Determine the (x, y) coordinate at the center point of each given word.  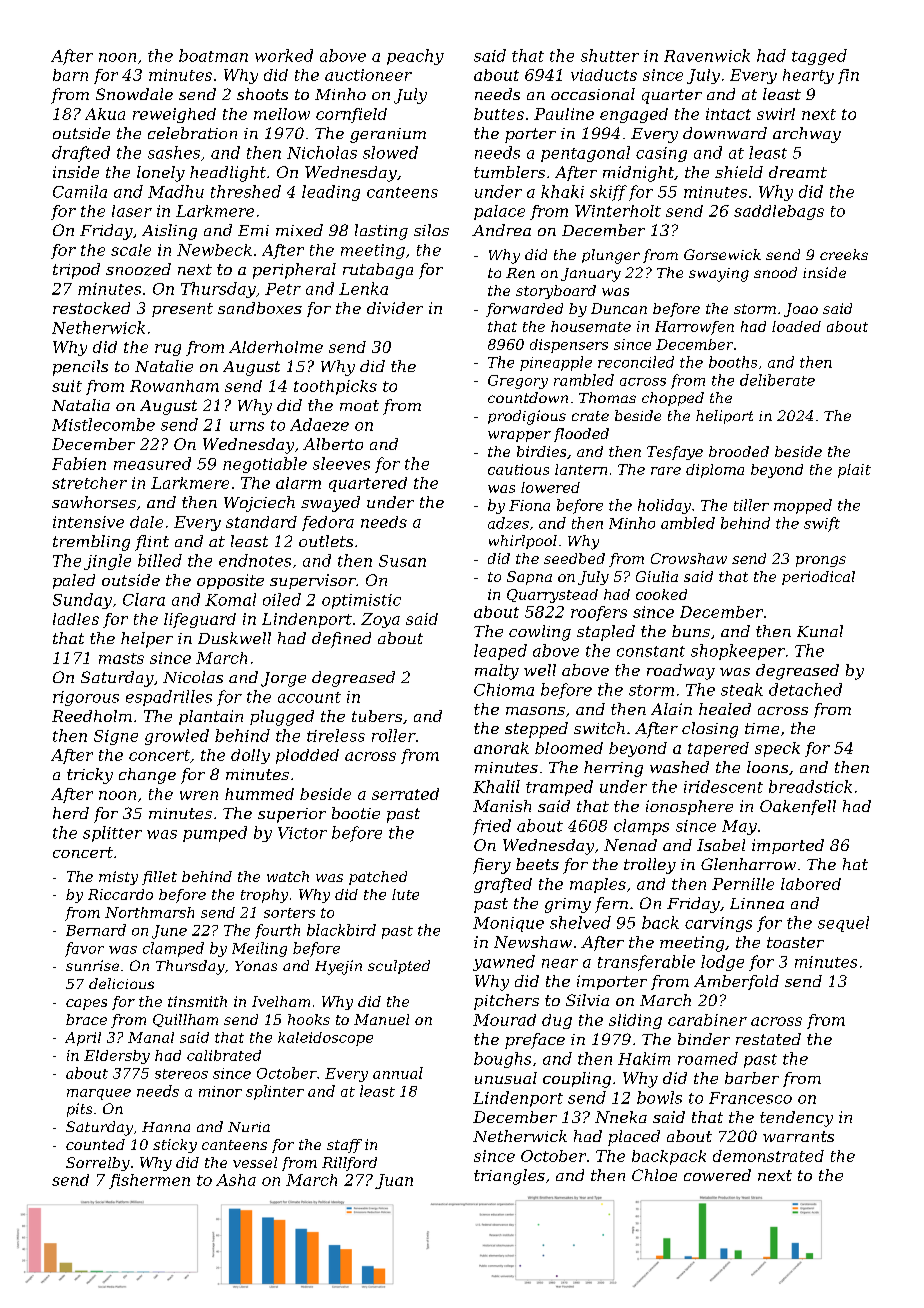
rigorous (86, 698)
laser (132, 211)
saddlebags (779, 212)
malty (497, 672)
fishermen (149, 1181)
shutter (610, 55)
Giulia (657, 576)
